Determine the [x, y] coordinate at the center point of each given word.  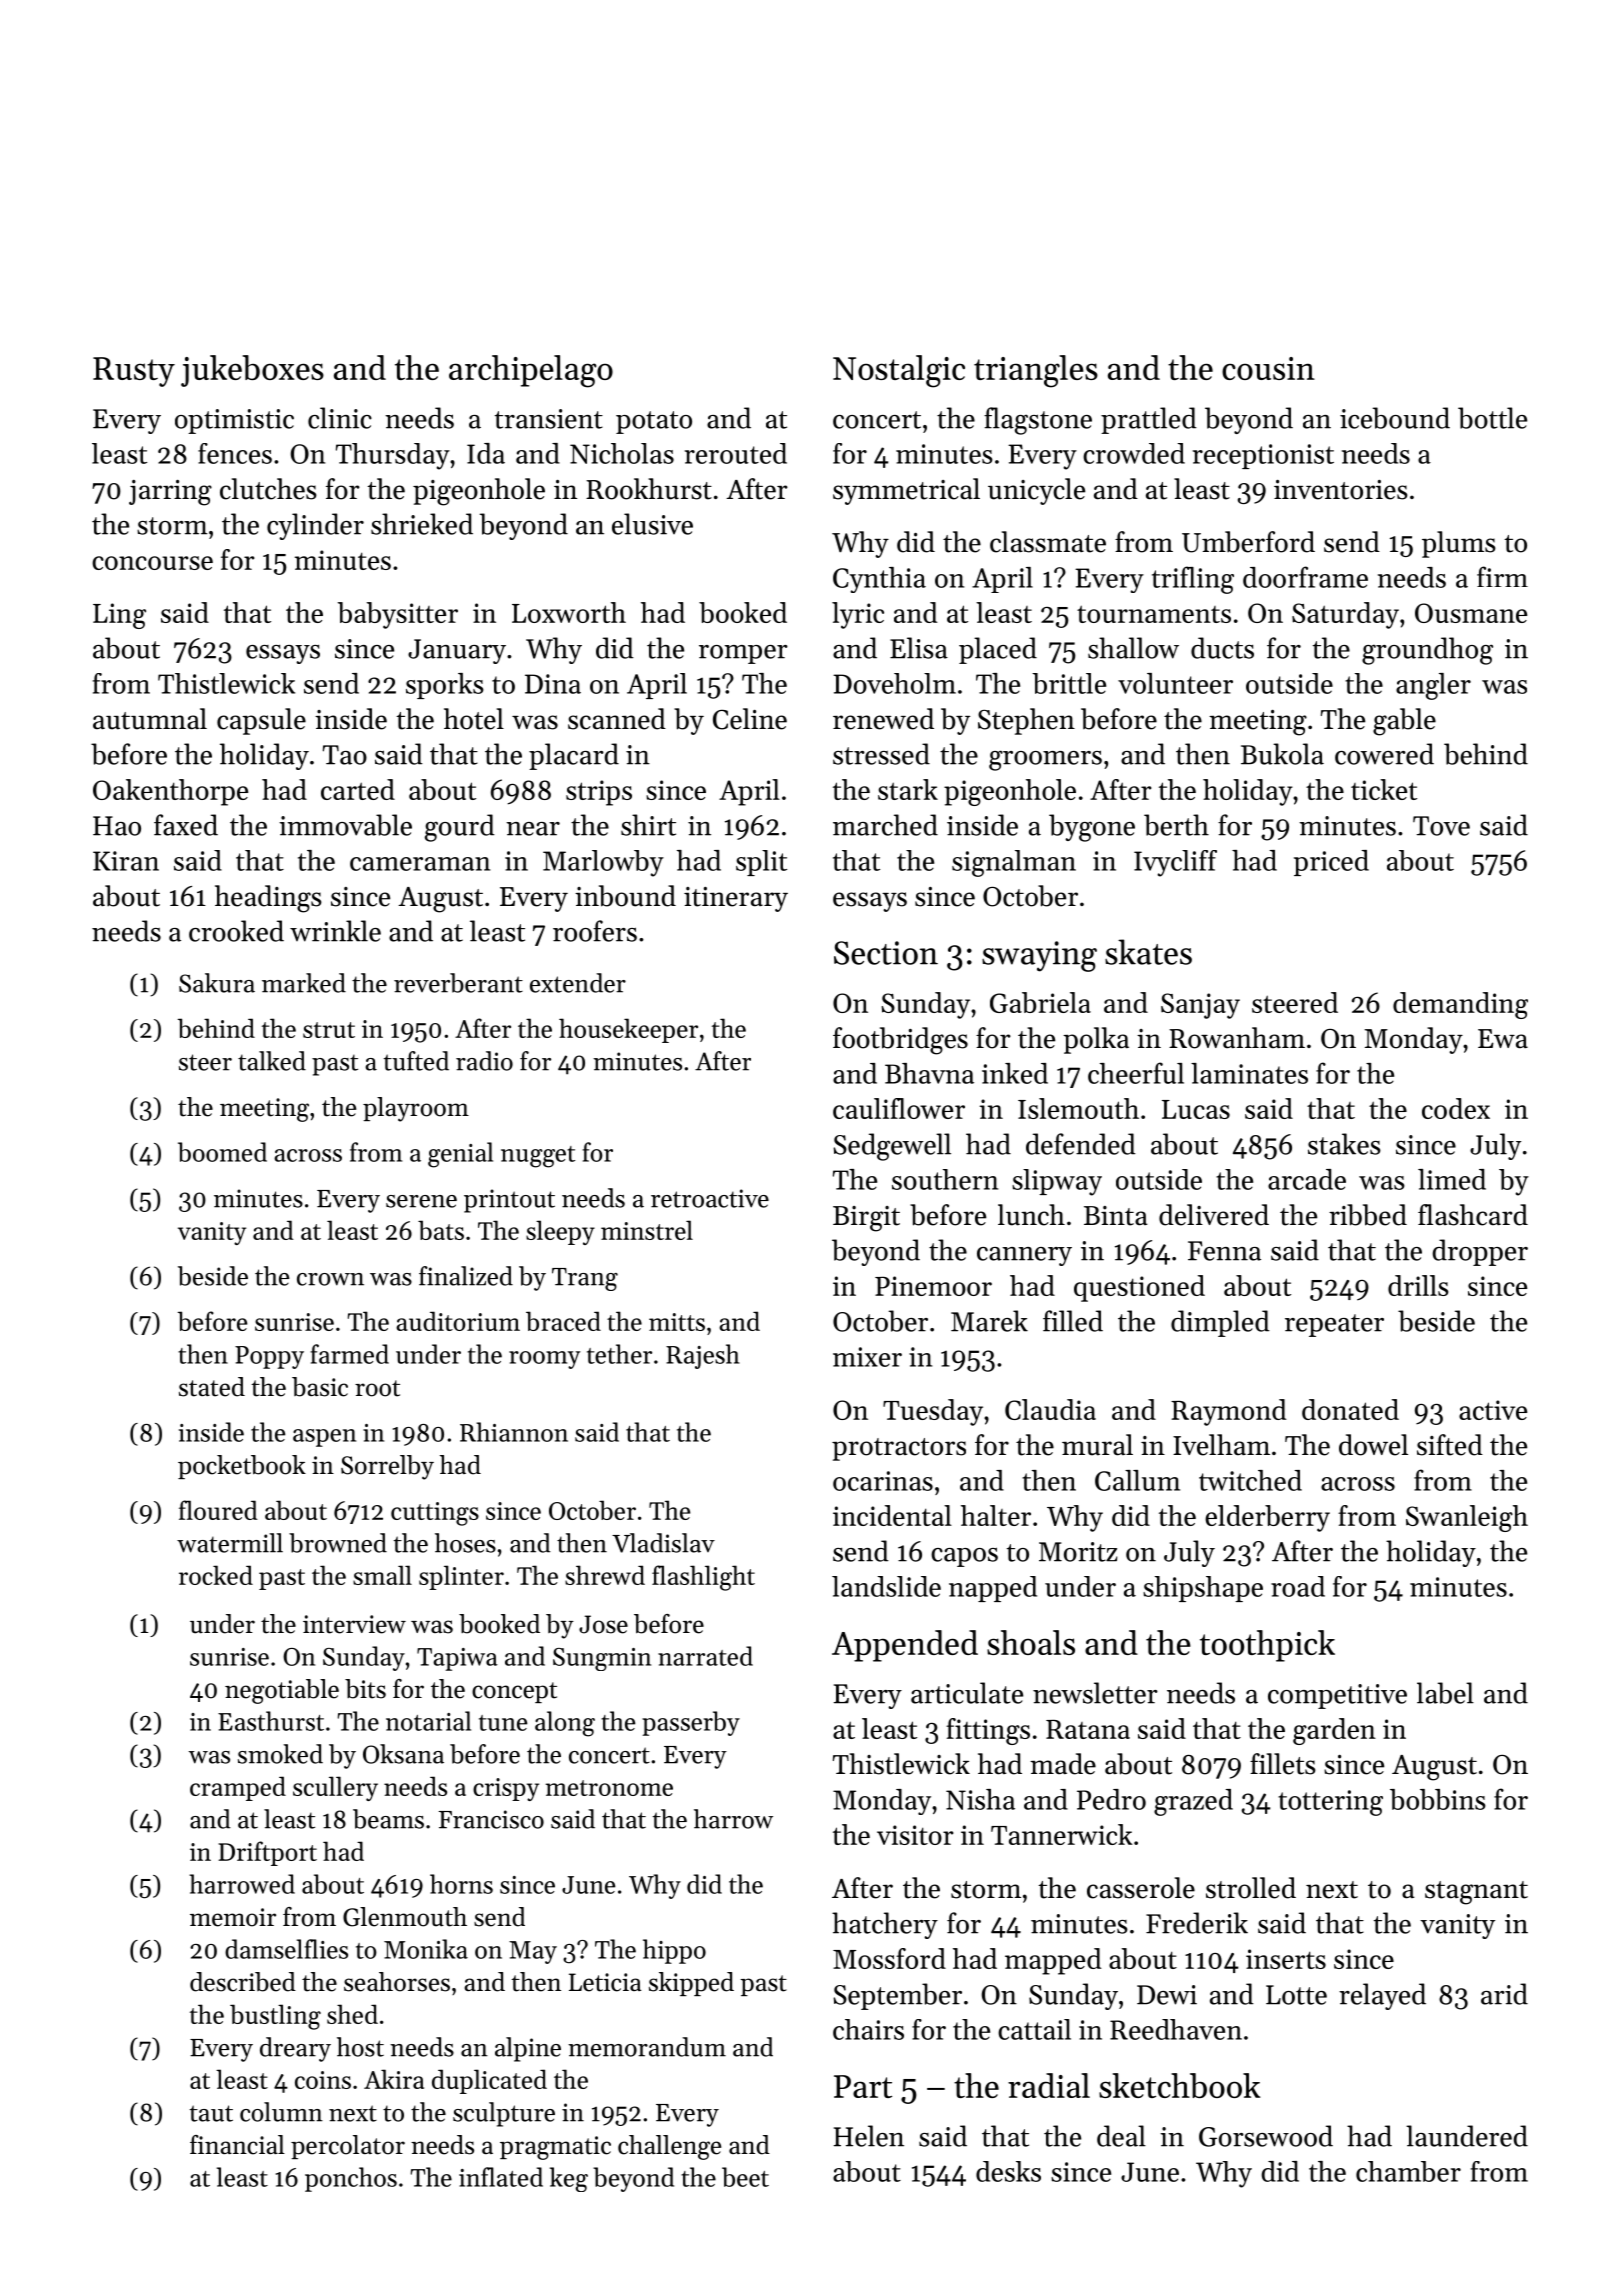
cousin [1268, 368]
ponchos [351, 2179]
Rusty [134, 372]
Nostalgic [899, 371]
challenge [669, 2147]
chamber [1408, 2171]
